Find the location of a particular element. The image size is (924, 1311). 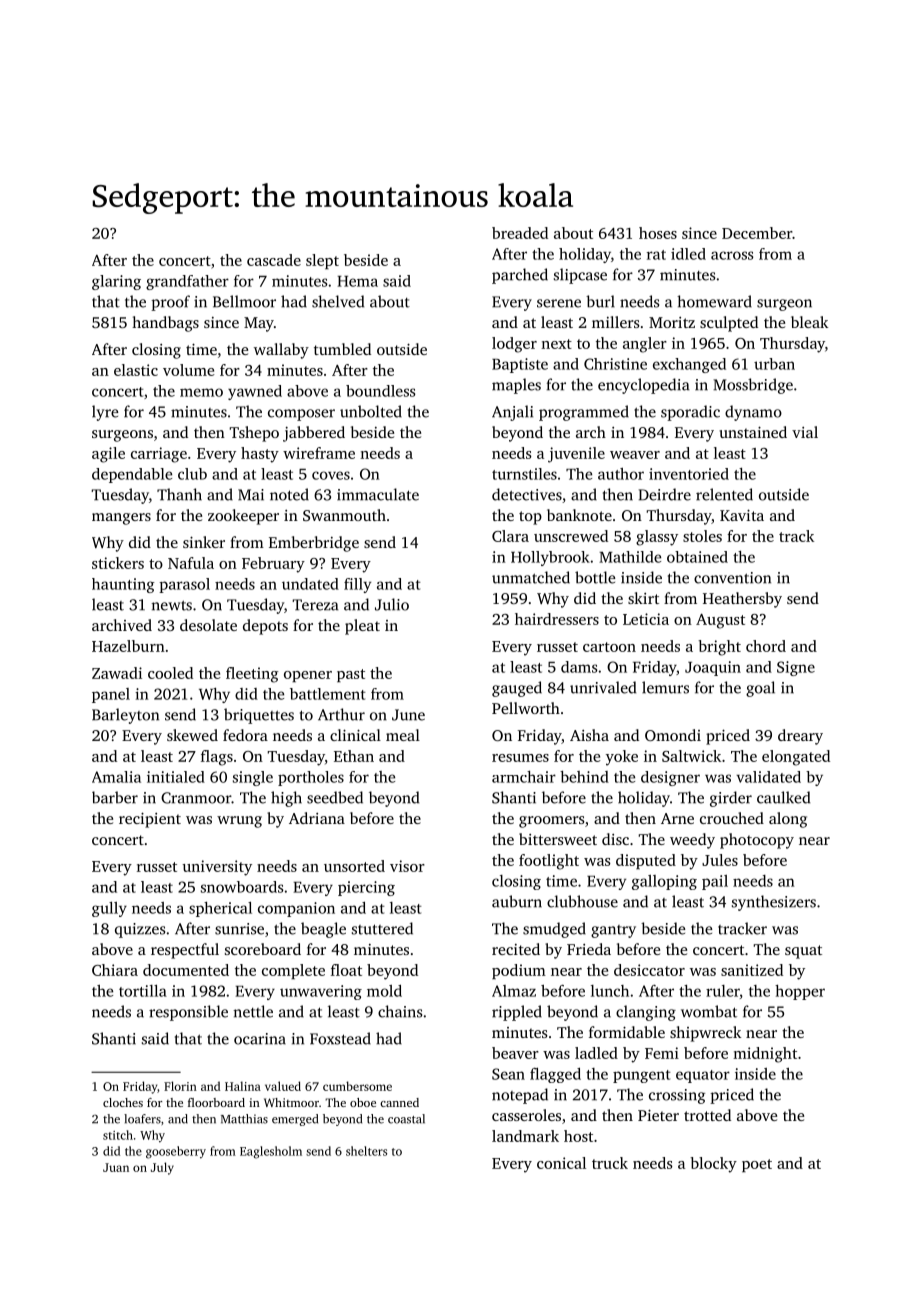

lyre is located at coordinates (105, 413).
